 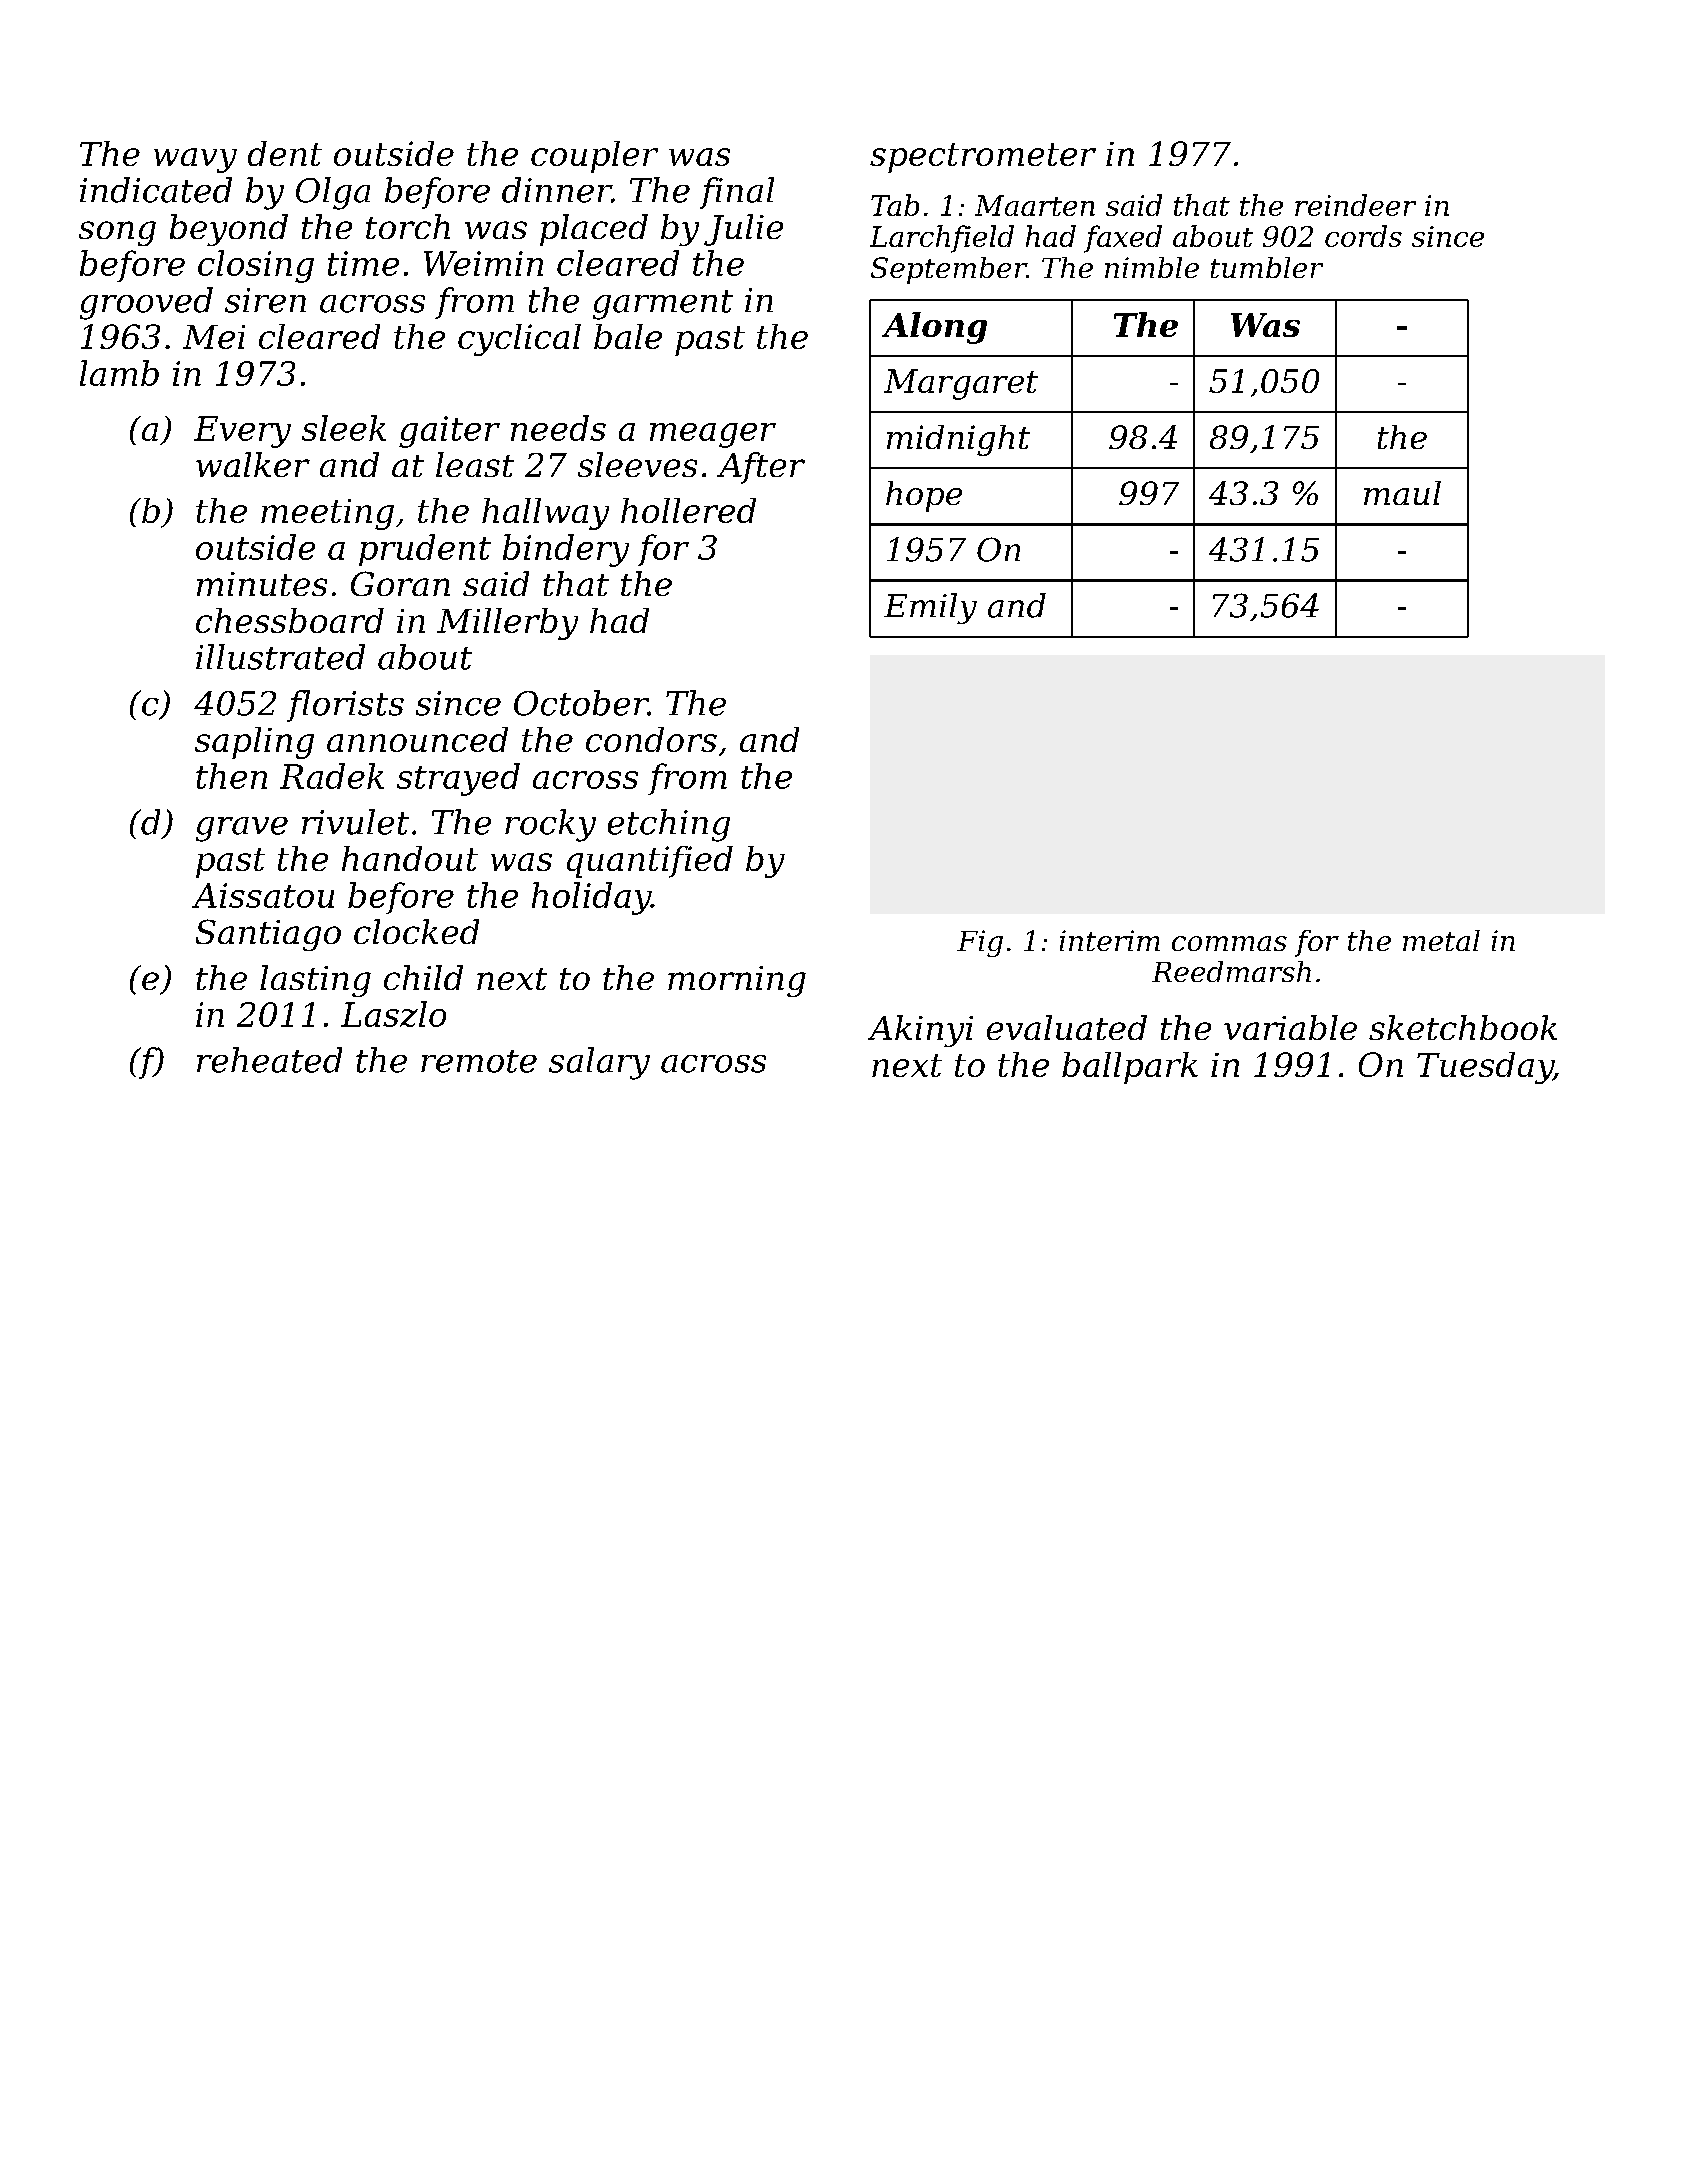 I want to click on child, so click(x=423, y=977).
